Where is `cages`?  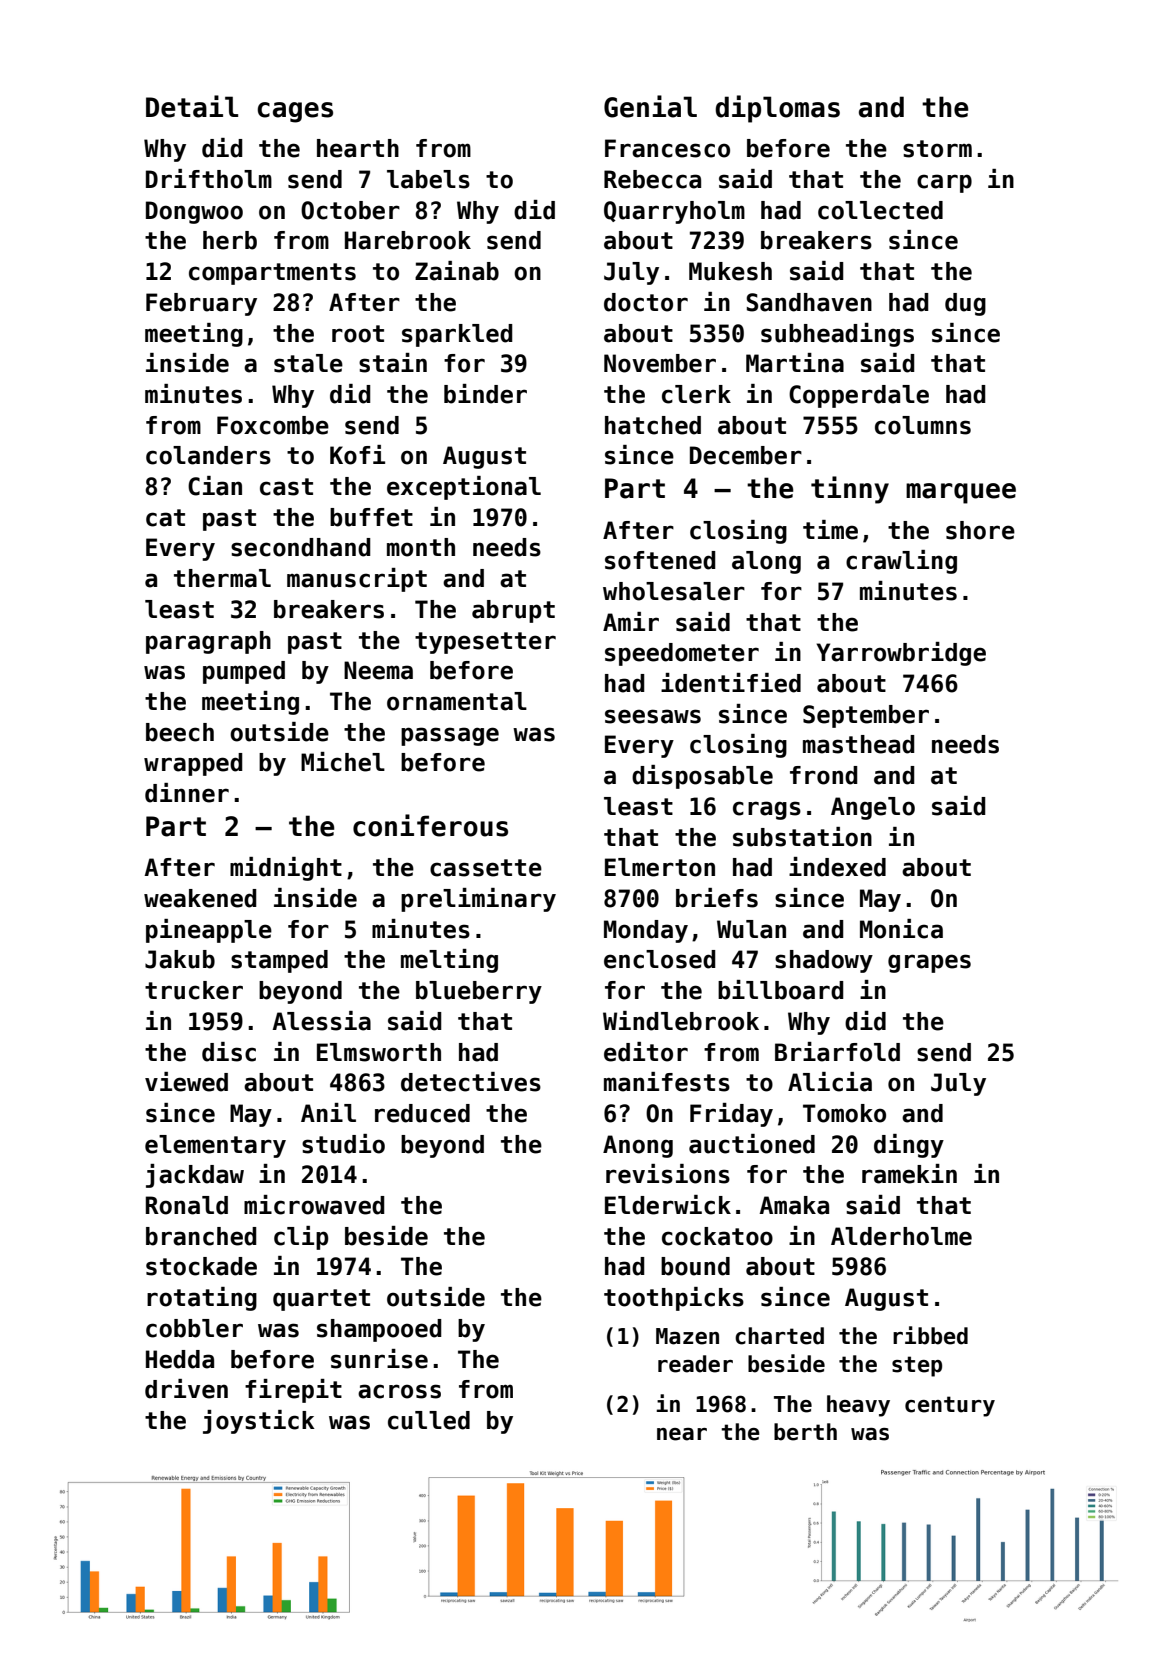 cages is located at coordinates (295, 112).
